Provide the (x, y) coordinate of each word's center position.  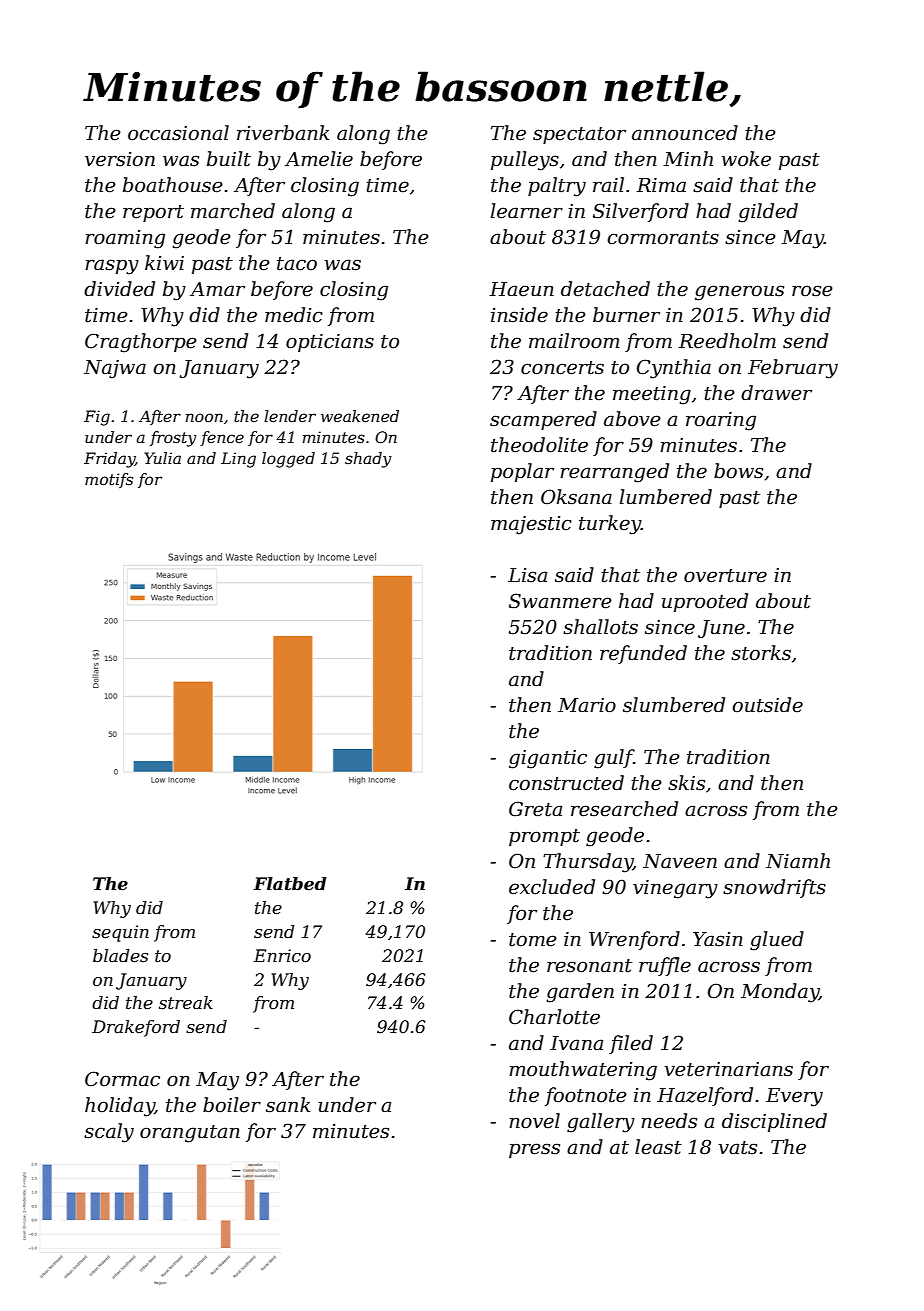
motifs (109, 480)
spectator (579, 135)
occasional (178, 133)
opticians (330, 343)
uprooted (705, 602)
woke (746, 159)
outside (767, 705)
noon (204, 417)
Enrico (282, 956)
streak (186, 1003)
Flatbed (290, 884)
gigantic (548, 759)
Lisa (527, 575)
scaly (109, 1133)
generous (739, 293)
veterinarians (728, 1069)
